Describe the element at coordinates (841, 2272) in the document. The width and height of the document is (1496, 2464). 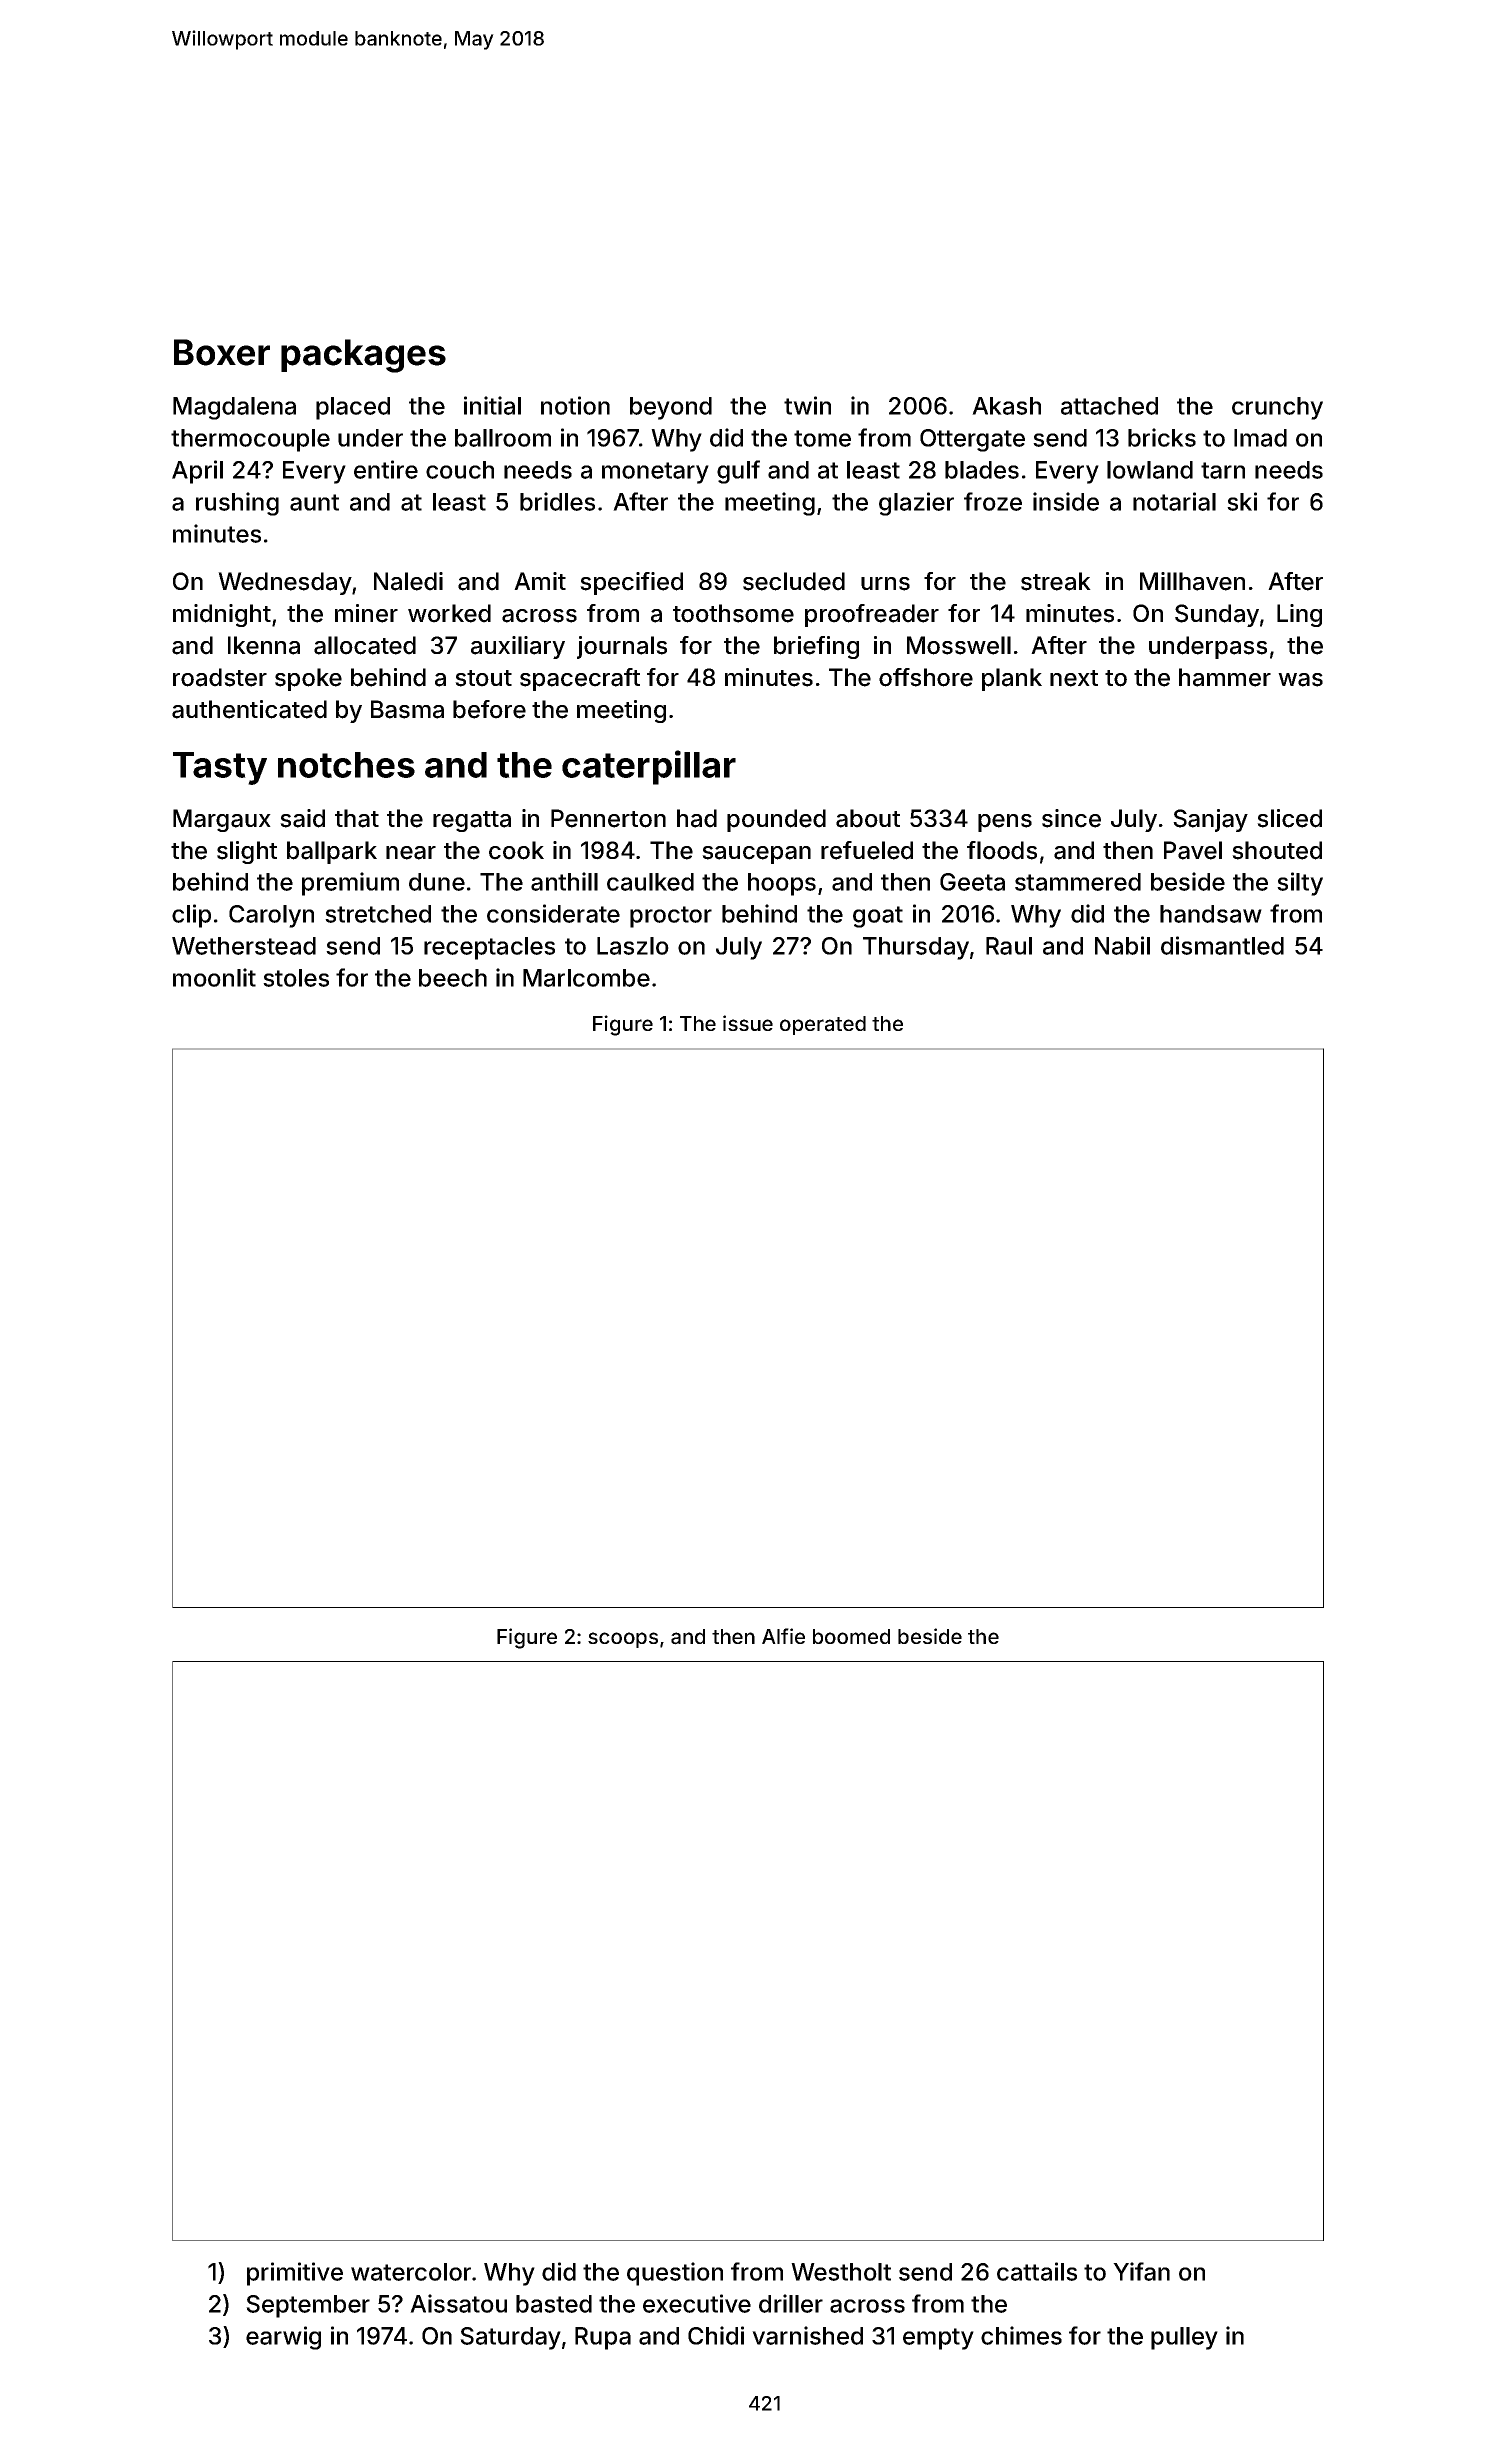
I see `Westholt` at that location.
